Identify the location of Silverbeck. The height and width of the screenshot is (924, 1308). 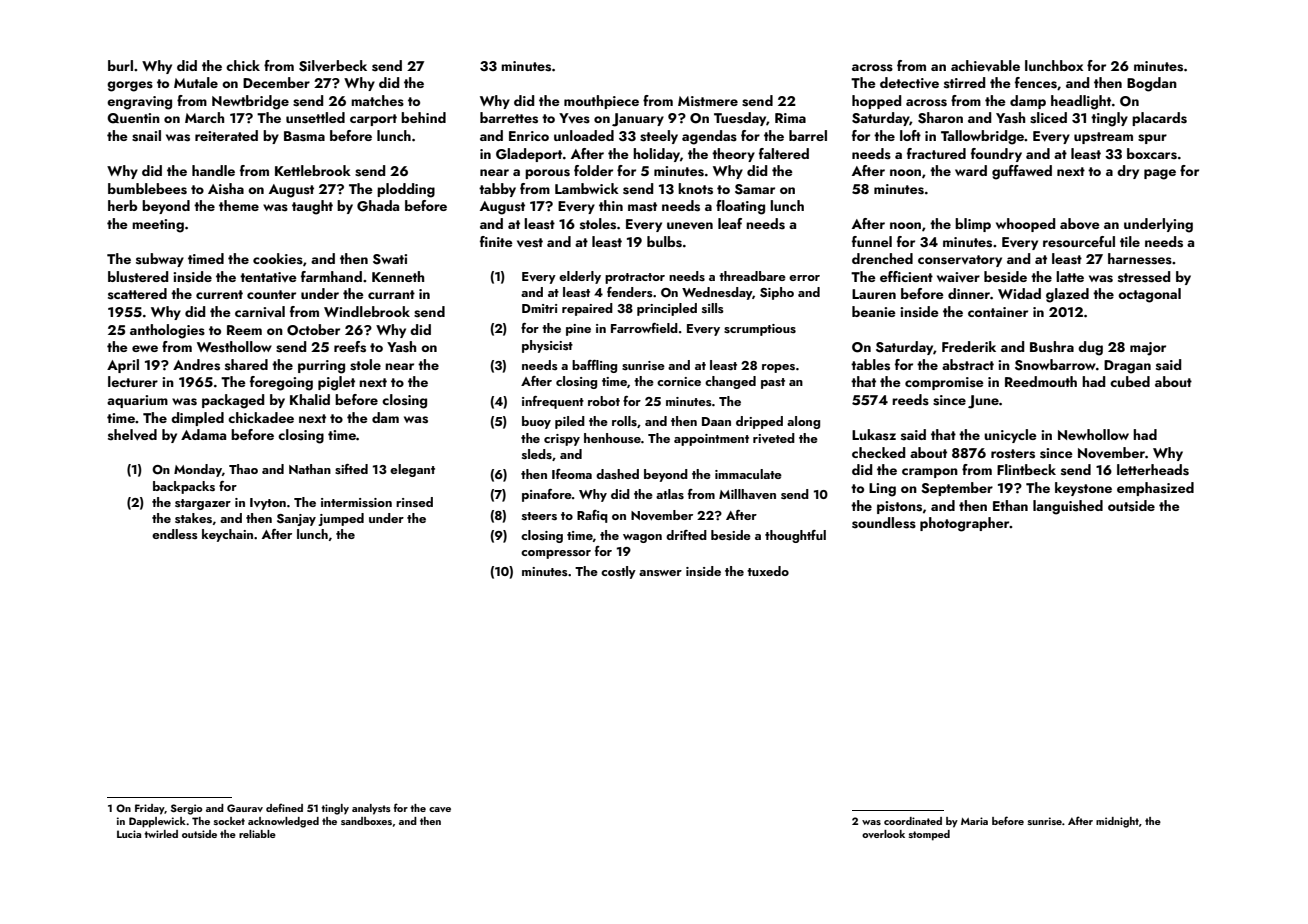
(333, 66).
